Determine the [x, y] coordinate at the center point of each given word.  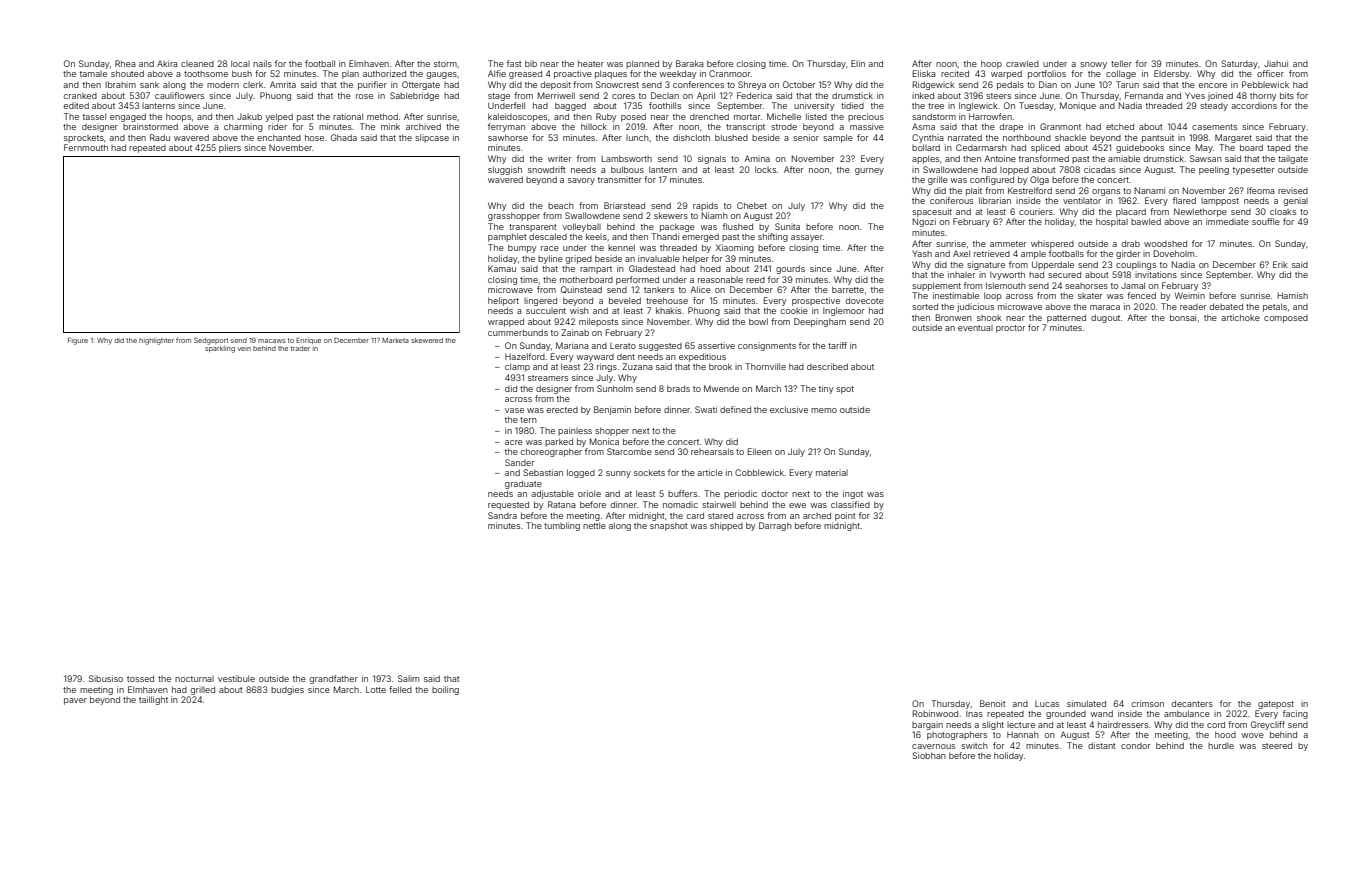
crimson [1148, 703]
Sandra [502, 515]
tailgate [1293, 159]
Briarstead [624, 205]
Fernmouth [86, 147]
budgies [287, 690]
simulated [1086, 703]
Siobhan [929, 755]
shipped [726, 526]
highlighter [156, 341]
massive [867, 126]
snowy [1093, 65]
